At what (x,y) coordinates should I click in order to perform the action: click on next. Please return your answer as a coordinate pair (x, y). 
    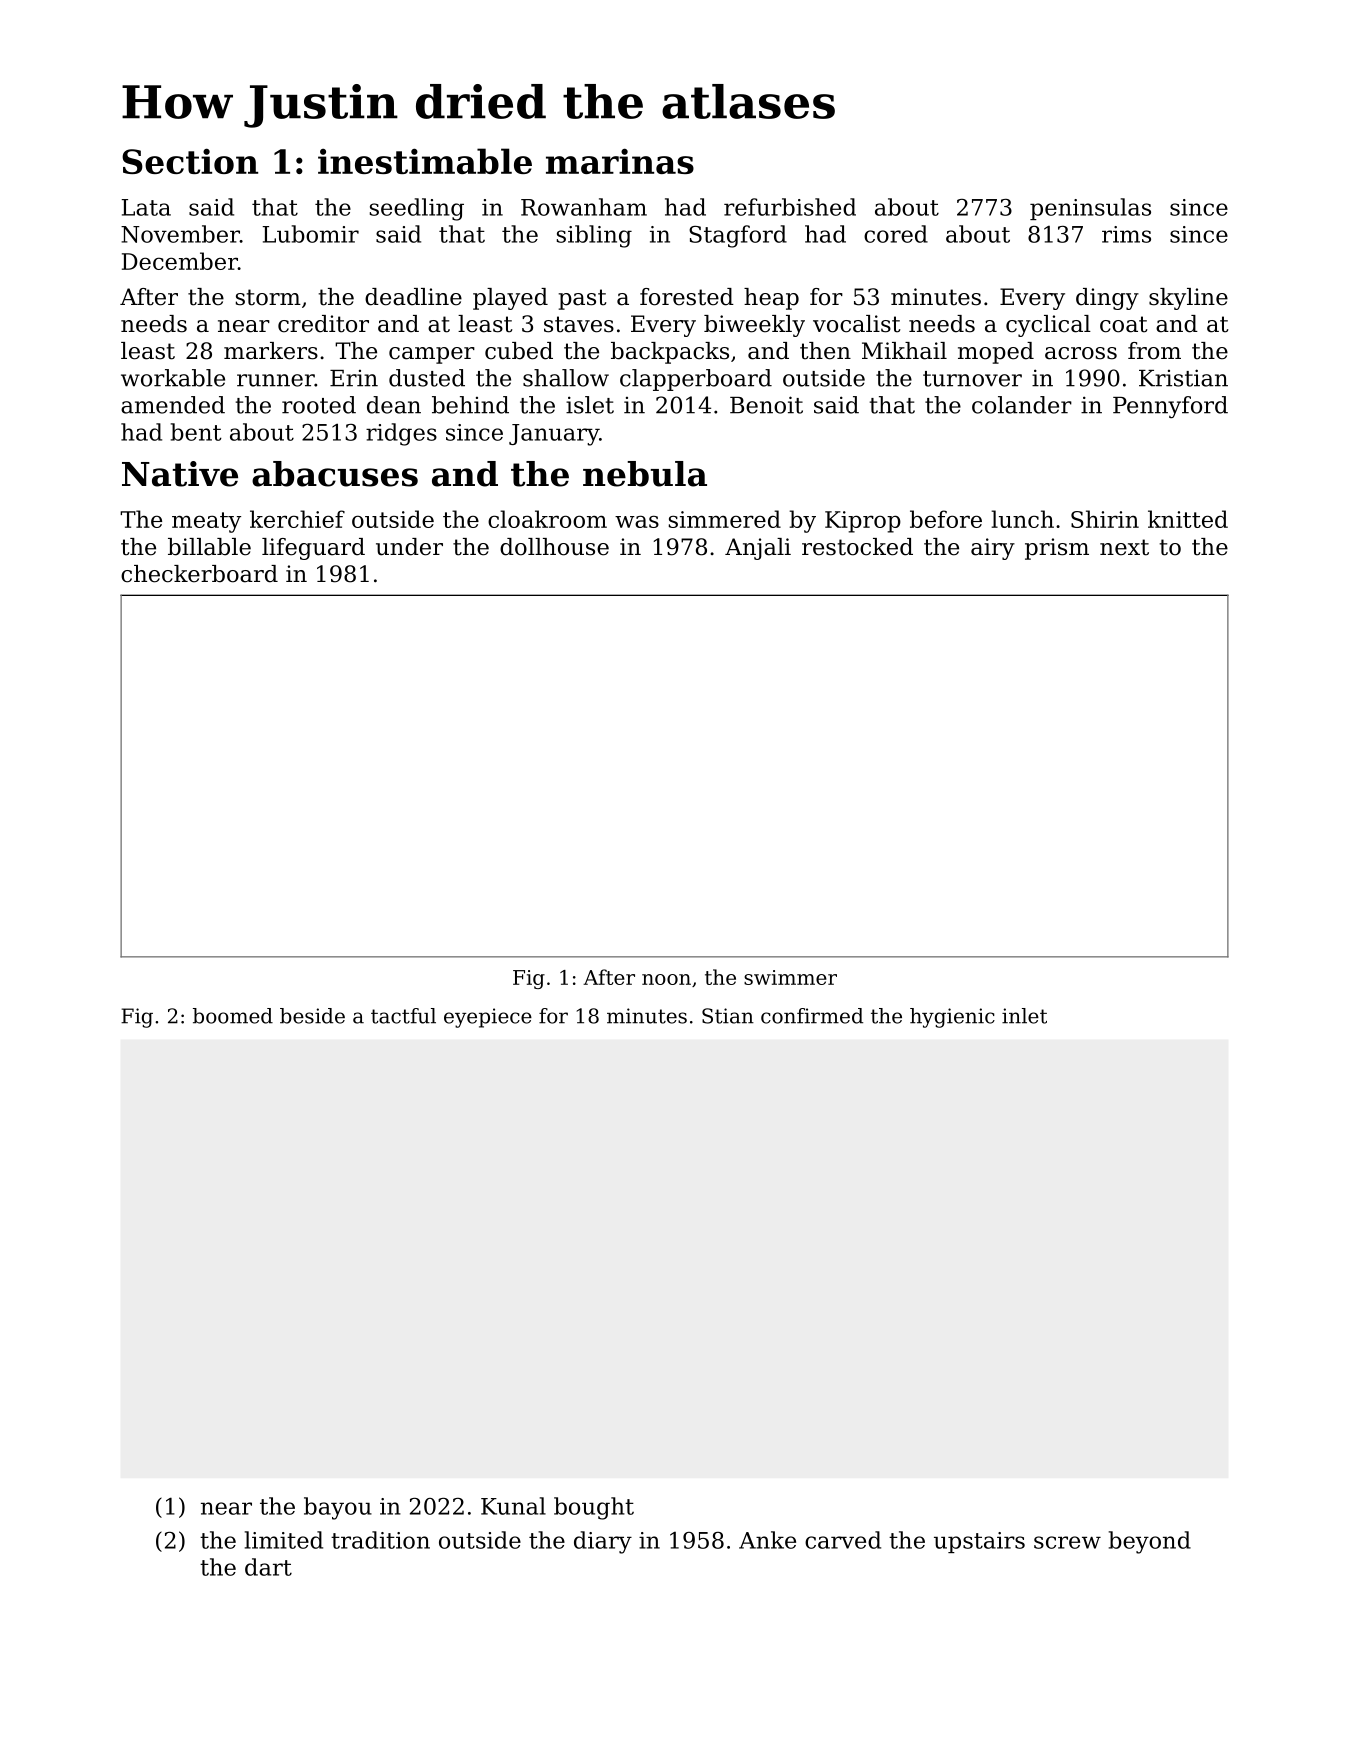
    Looking at the image, I should click on (1124, 547).
